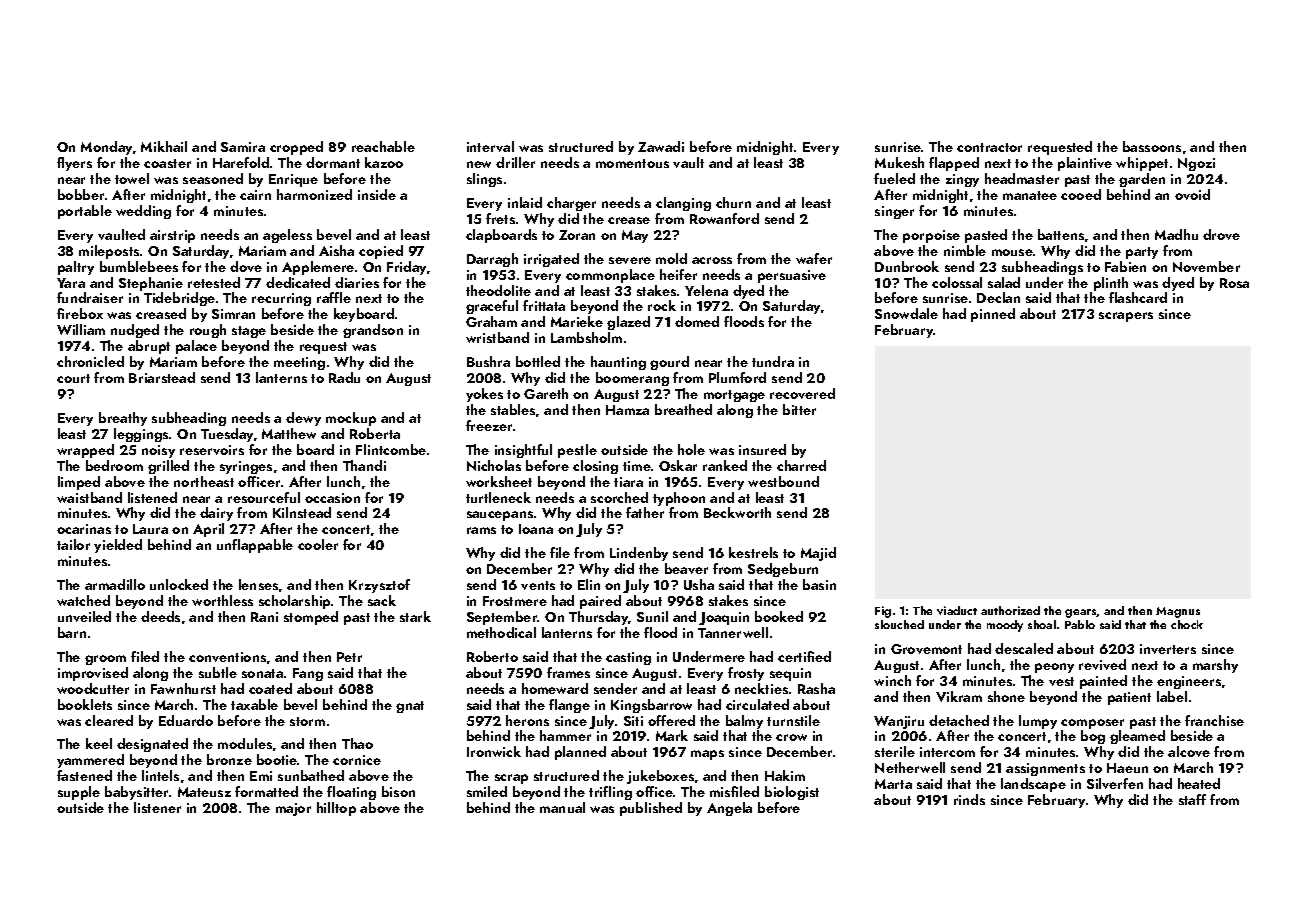 The height and width of the document is (924, 1308). I want to click on ageless, so click(287, 236).
